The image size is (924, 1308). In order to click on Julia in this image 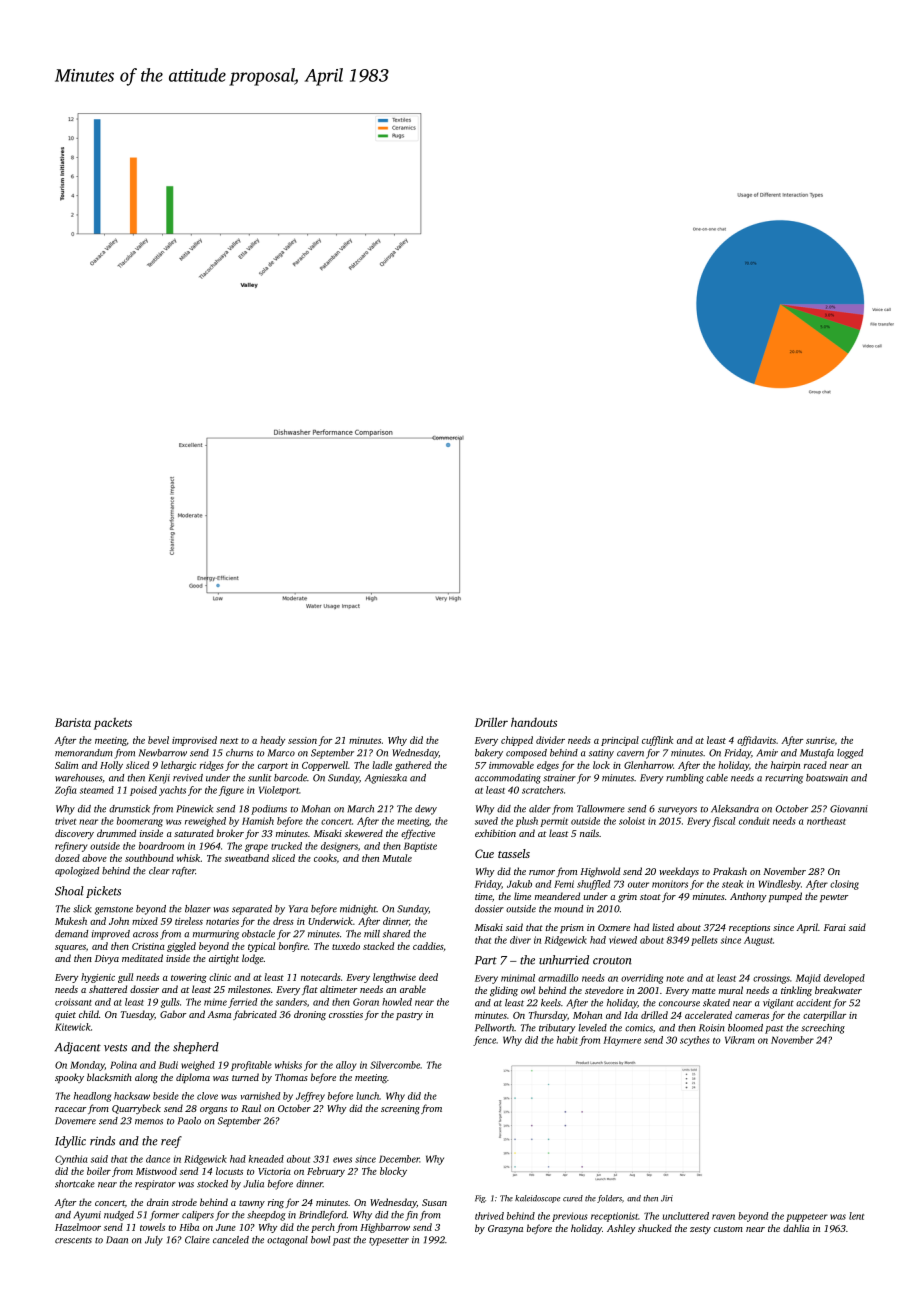, I will do `click(253, 1184)`.
